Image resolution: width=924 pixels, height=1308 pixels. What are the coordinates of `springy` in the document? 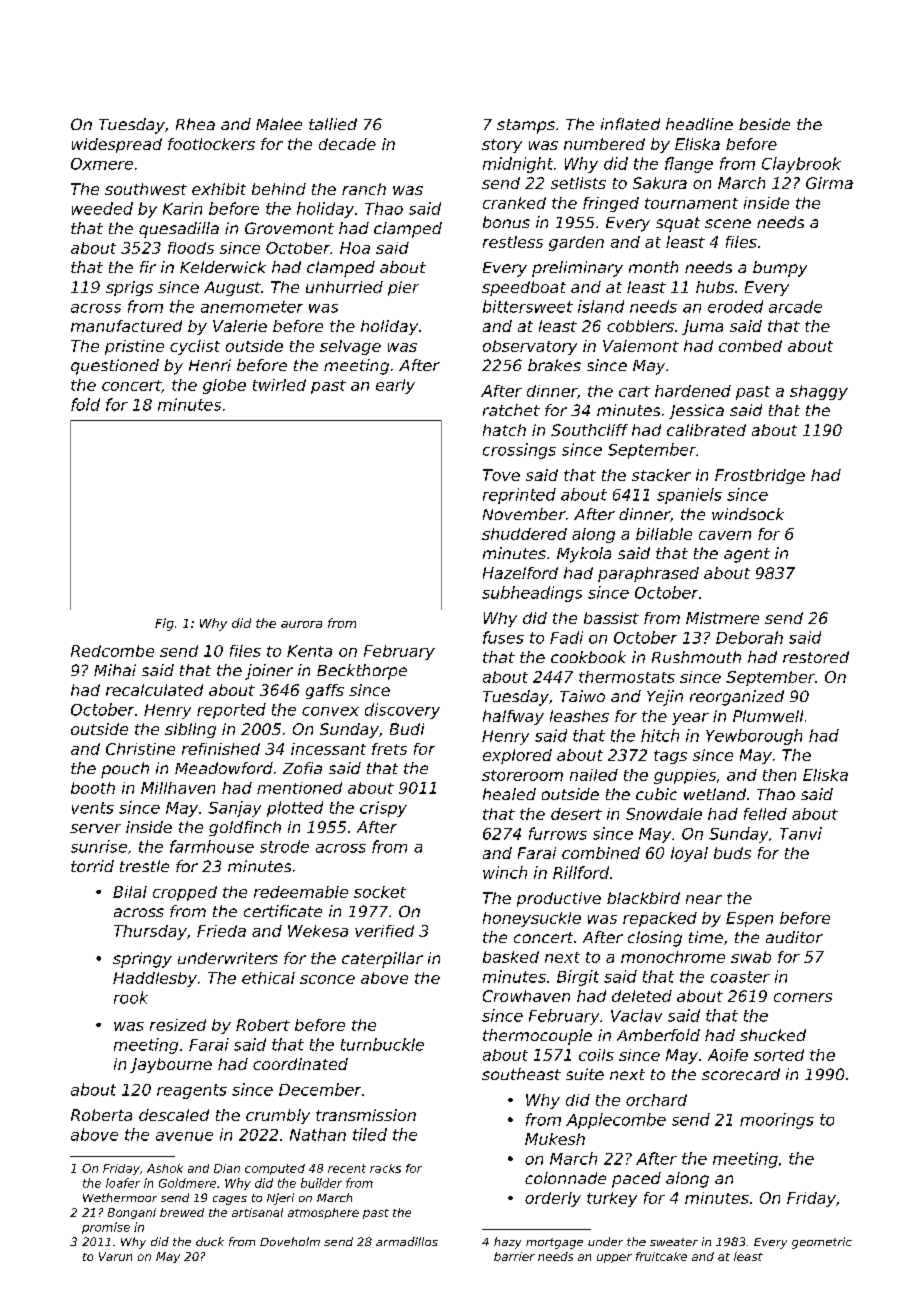 It's located at (142, 960).
